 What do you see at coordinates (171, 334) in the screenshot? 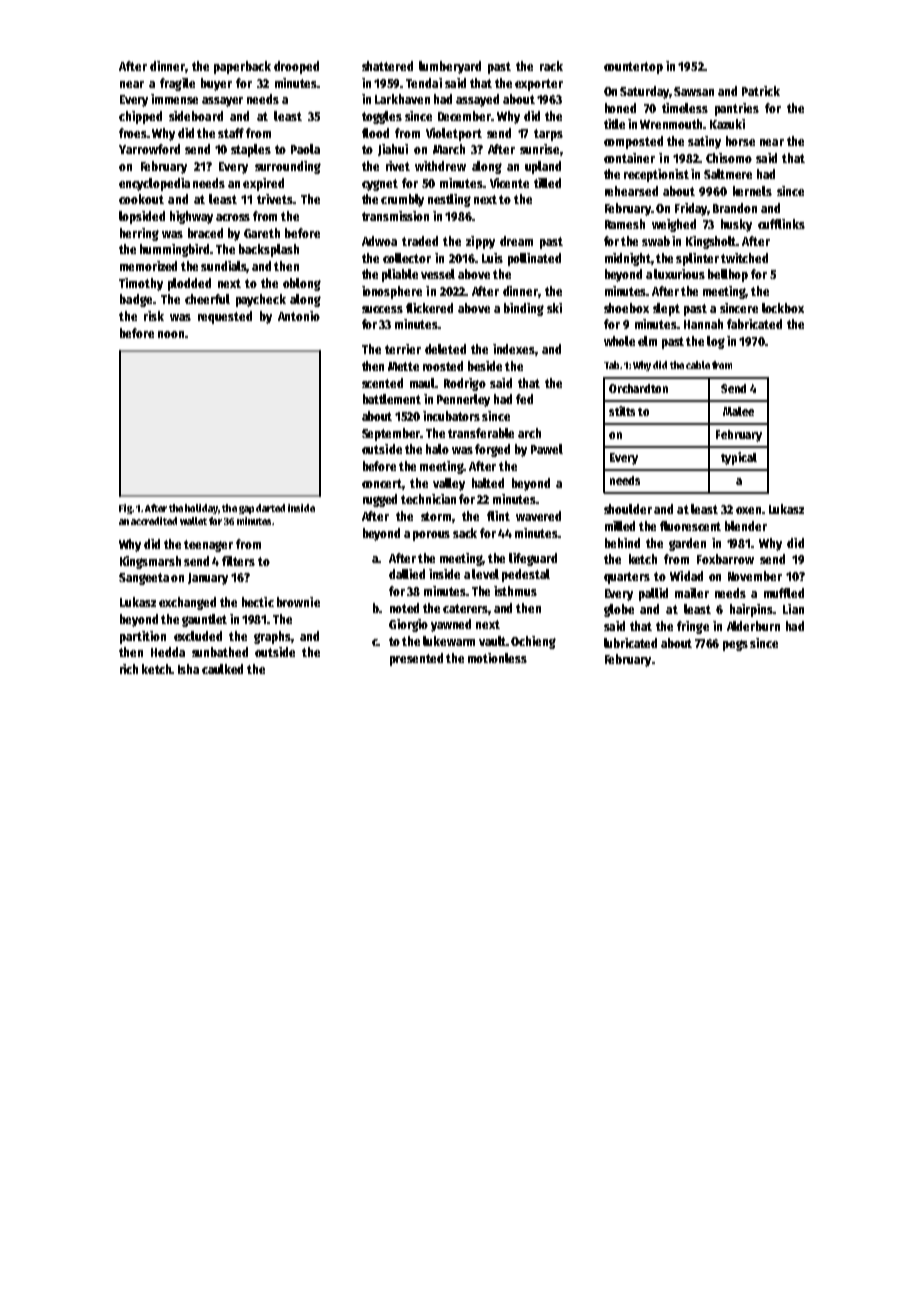
I see `noon` at bounding box center [171, 334].
